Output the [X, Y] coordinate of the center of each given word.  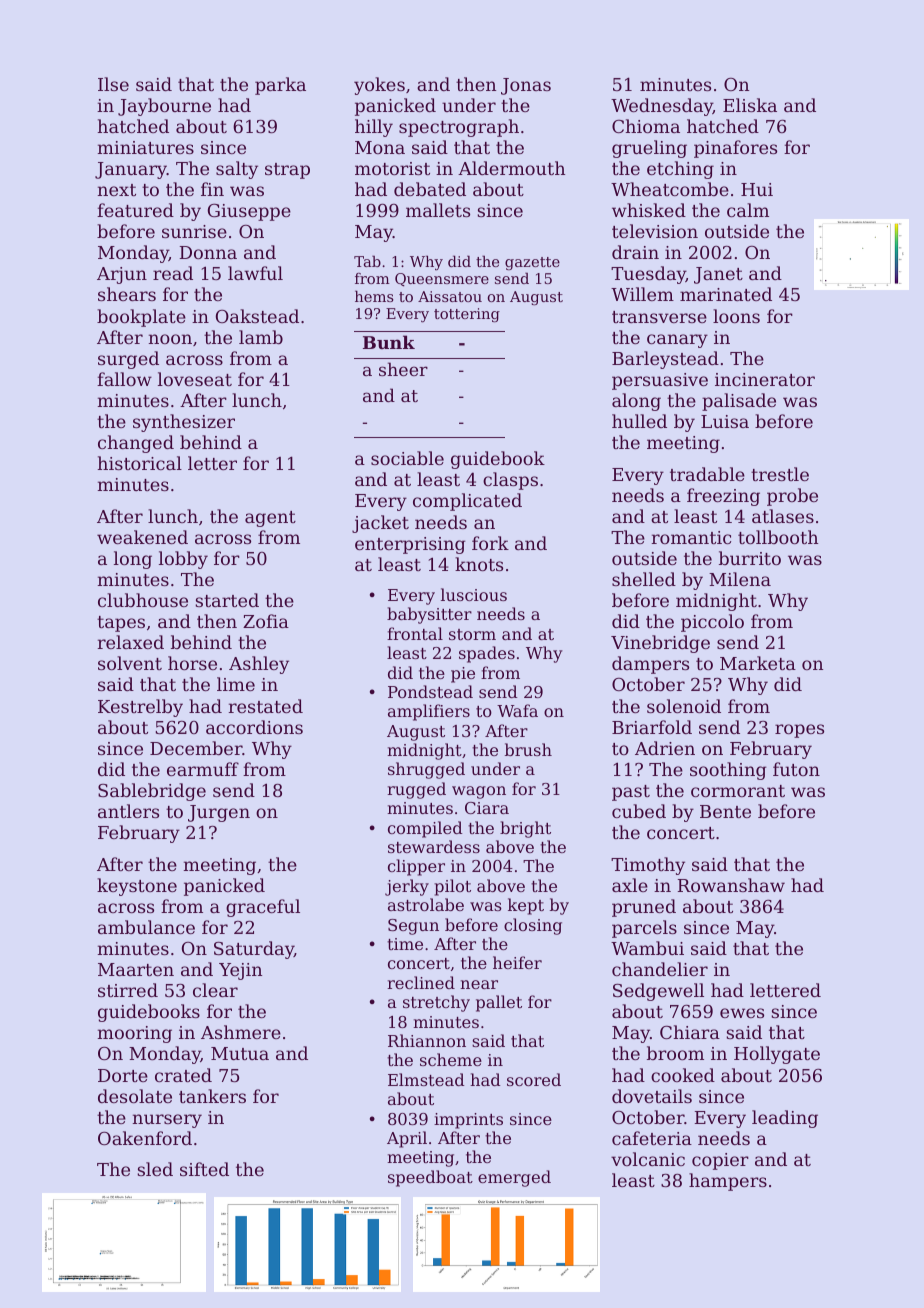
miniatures [145, 147]
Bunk [389, 342]
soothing [728, 771]
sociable [407, 458]
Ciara [487, 808]
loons [736, 316]
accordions [254, 727]
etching [680, 170]
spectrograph [459, 128]
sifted [204, 1169]
